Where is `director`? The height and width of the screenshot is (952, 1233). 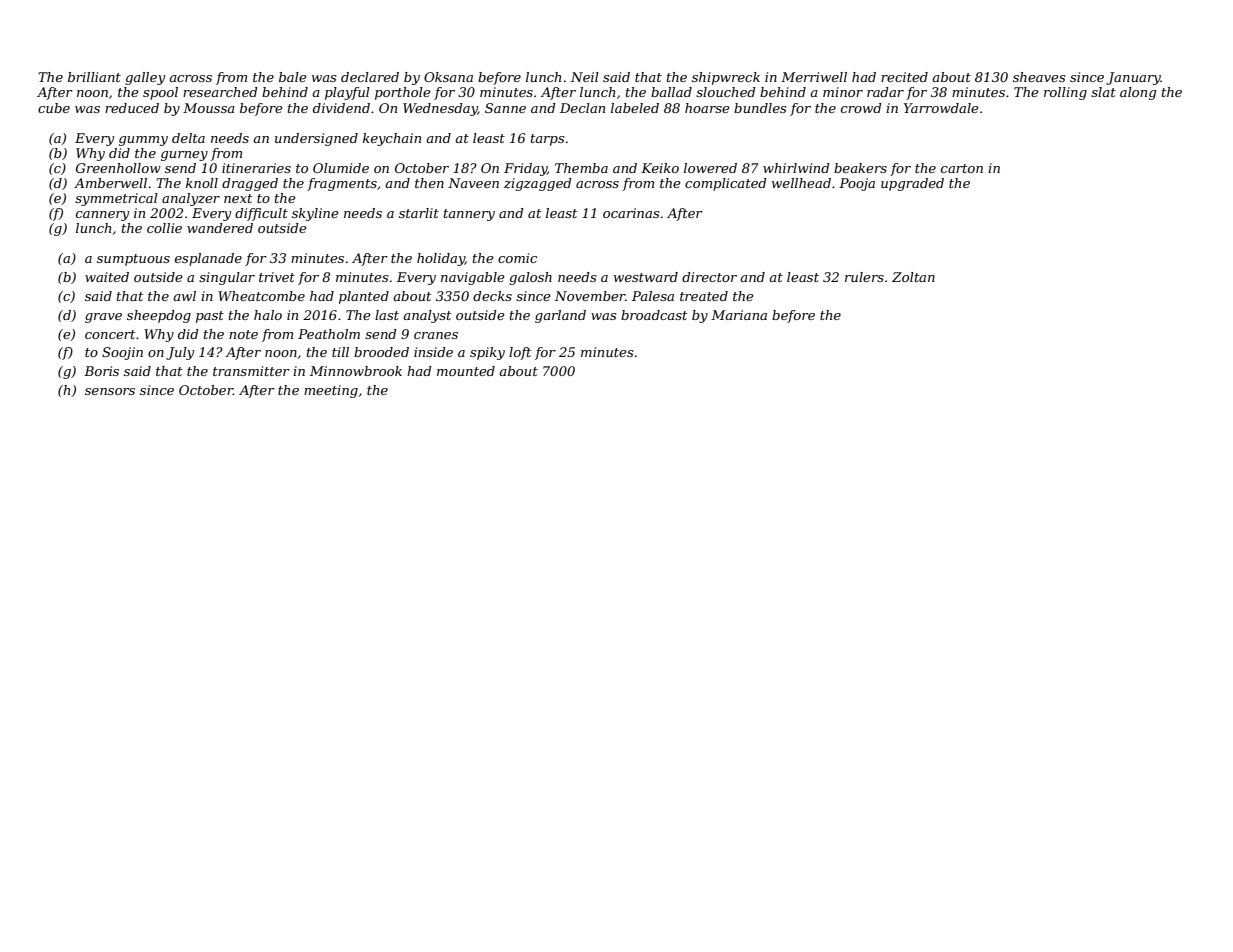
director is located at coordinates (709, 277).
